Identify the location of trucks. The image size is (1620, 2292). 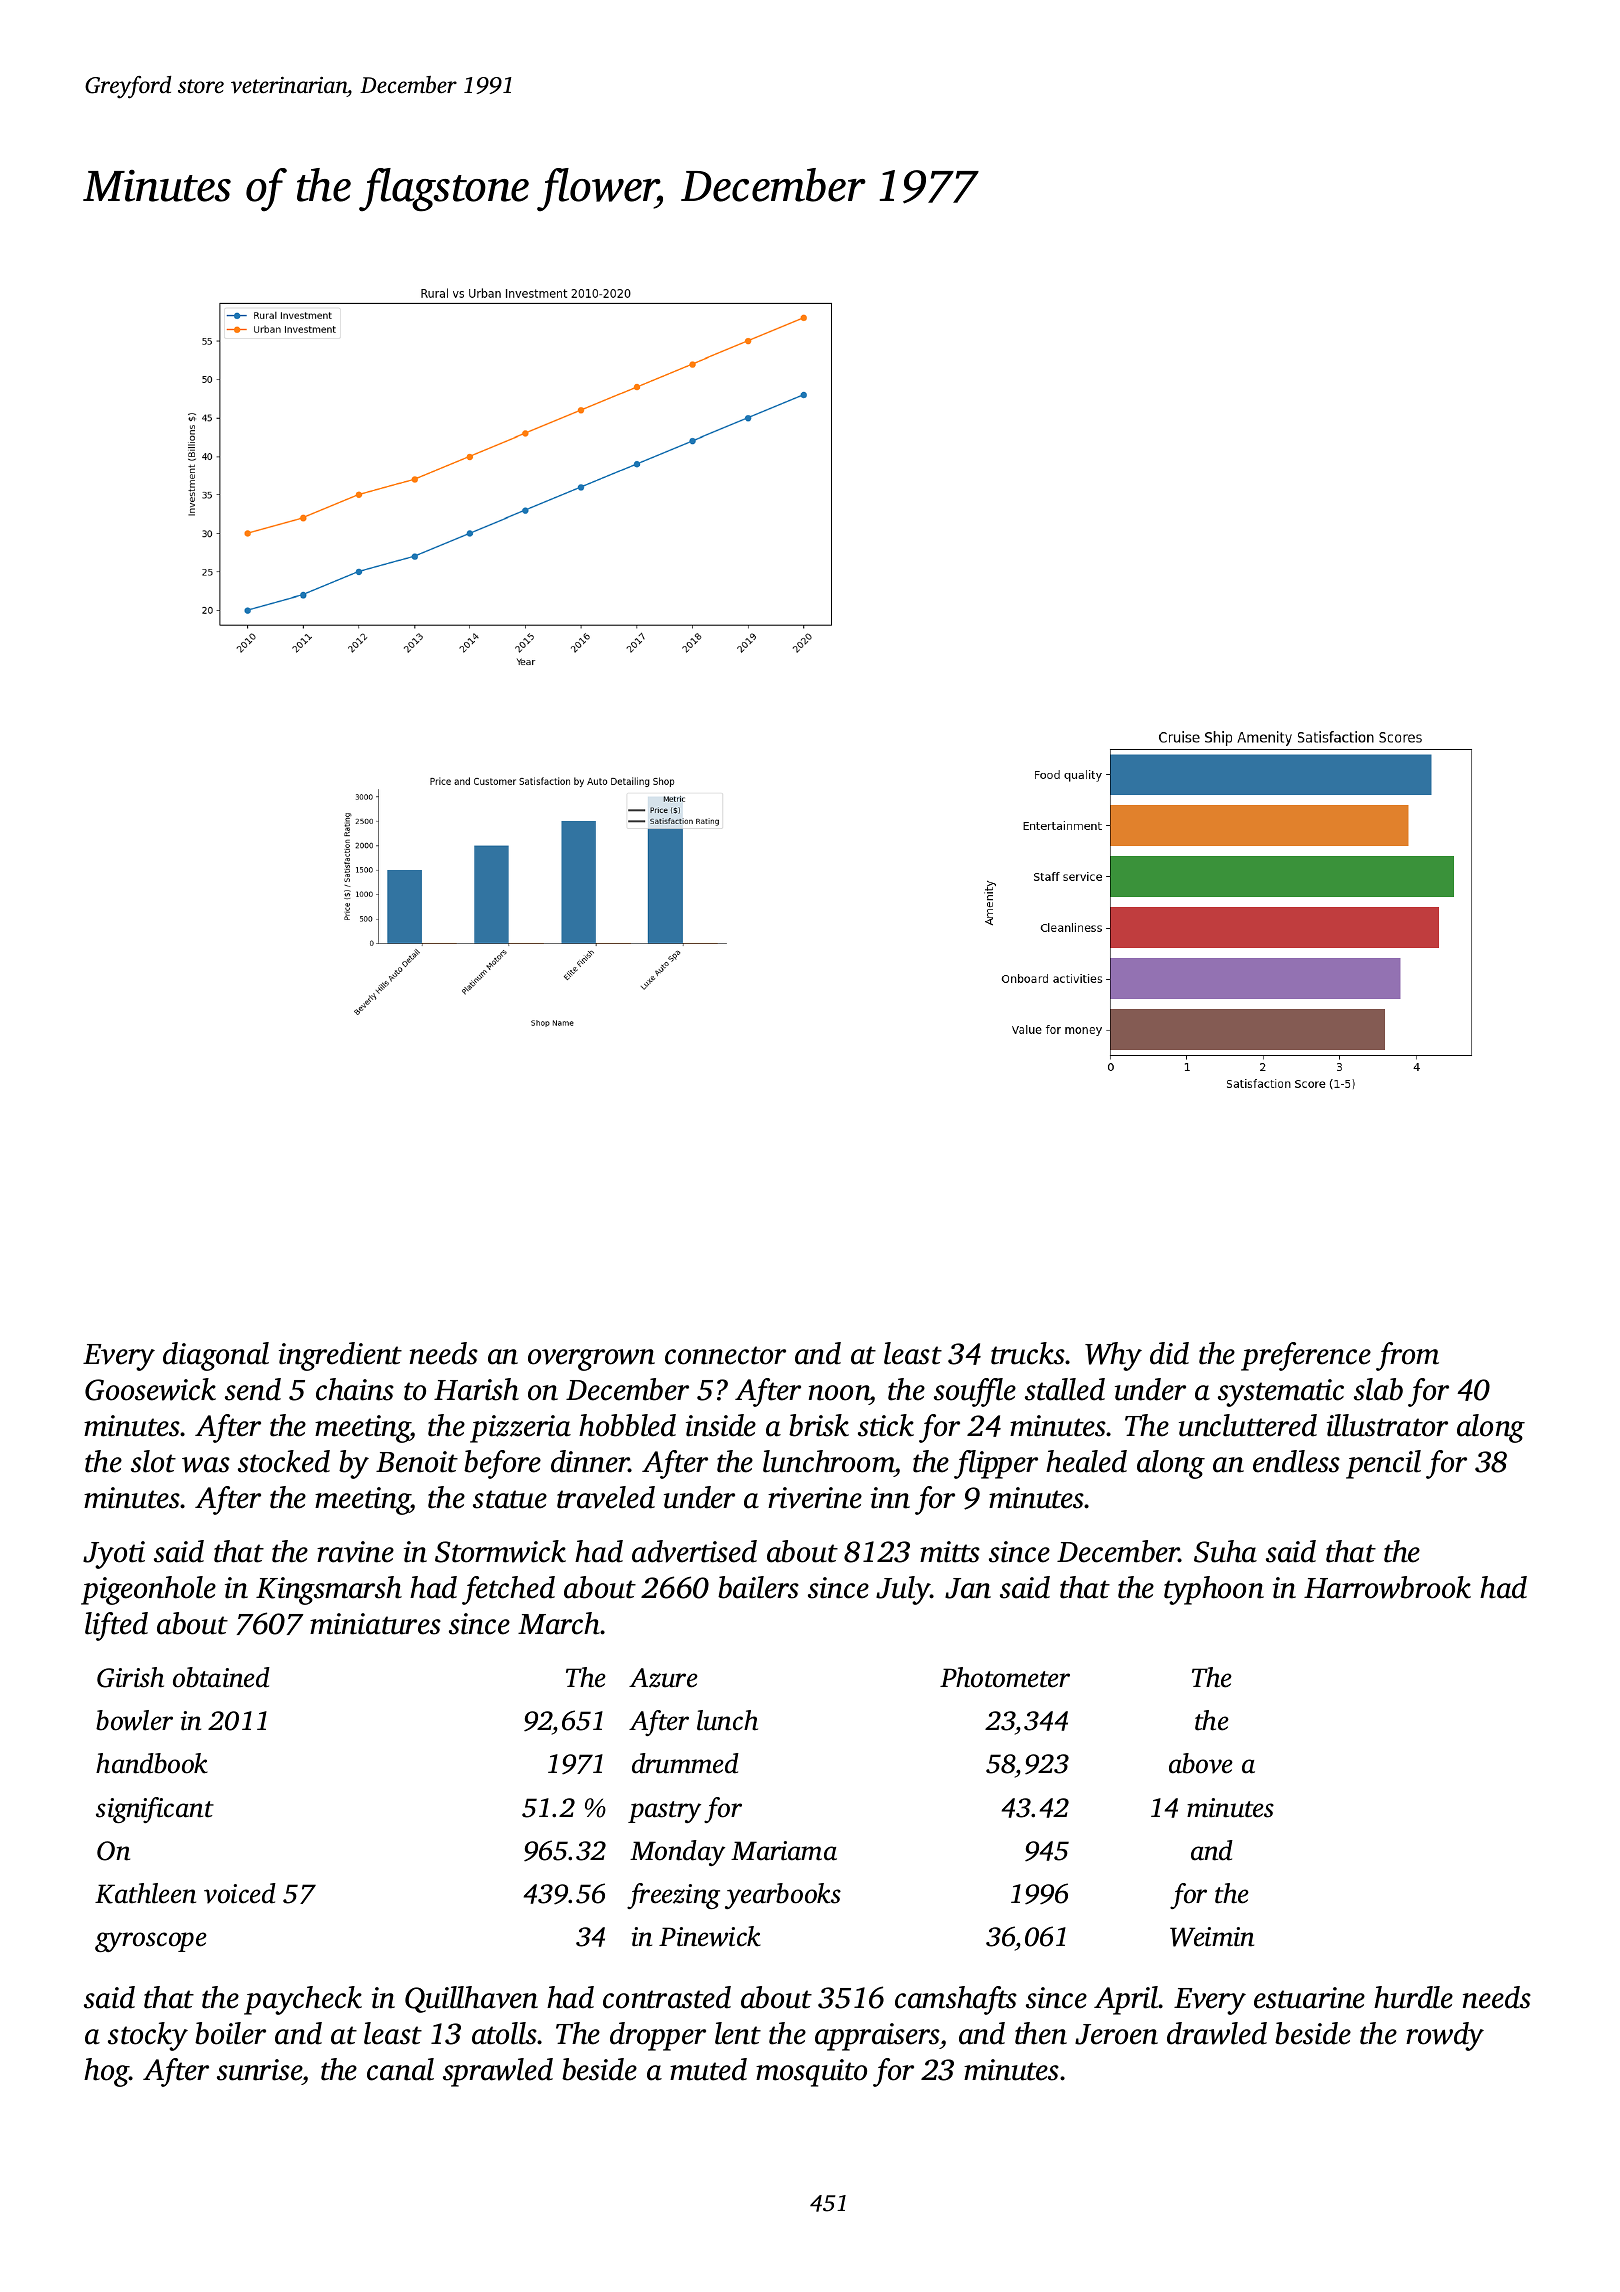
(1028, 1353).
